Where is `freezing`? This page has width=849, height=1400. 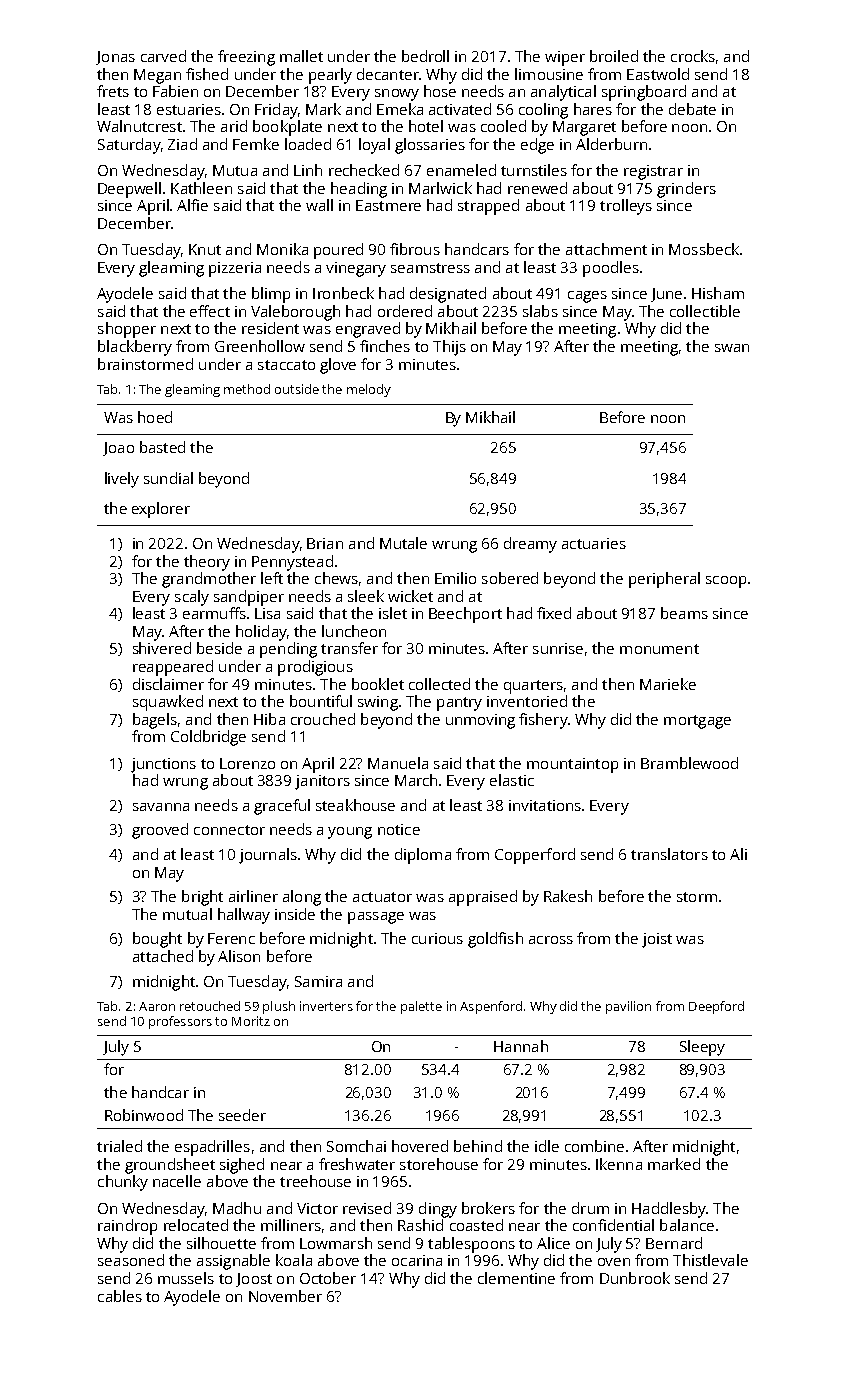
freezing is located at coordinates (246, 58).
